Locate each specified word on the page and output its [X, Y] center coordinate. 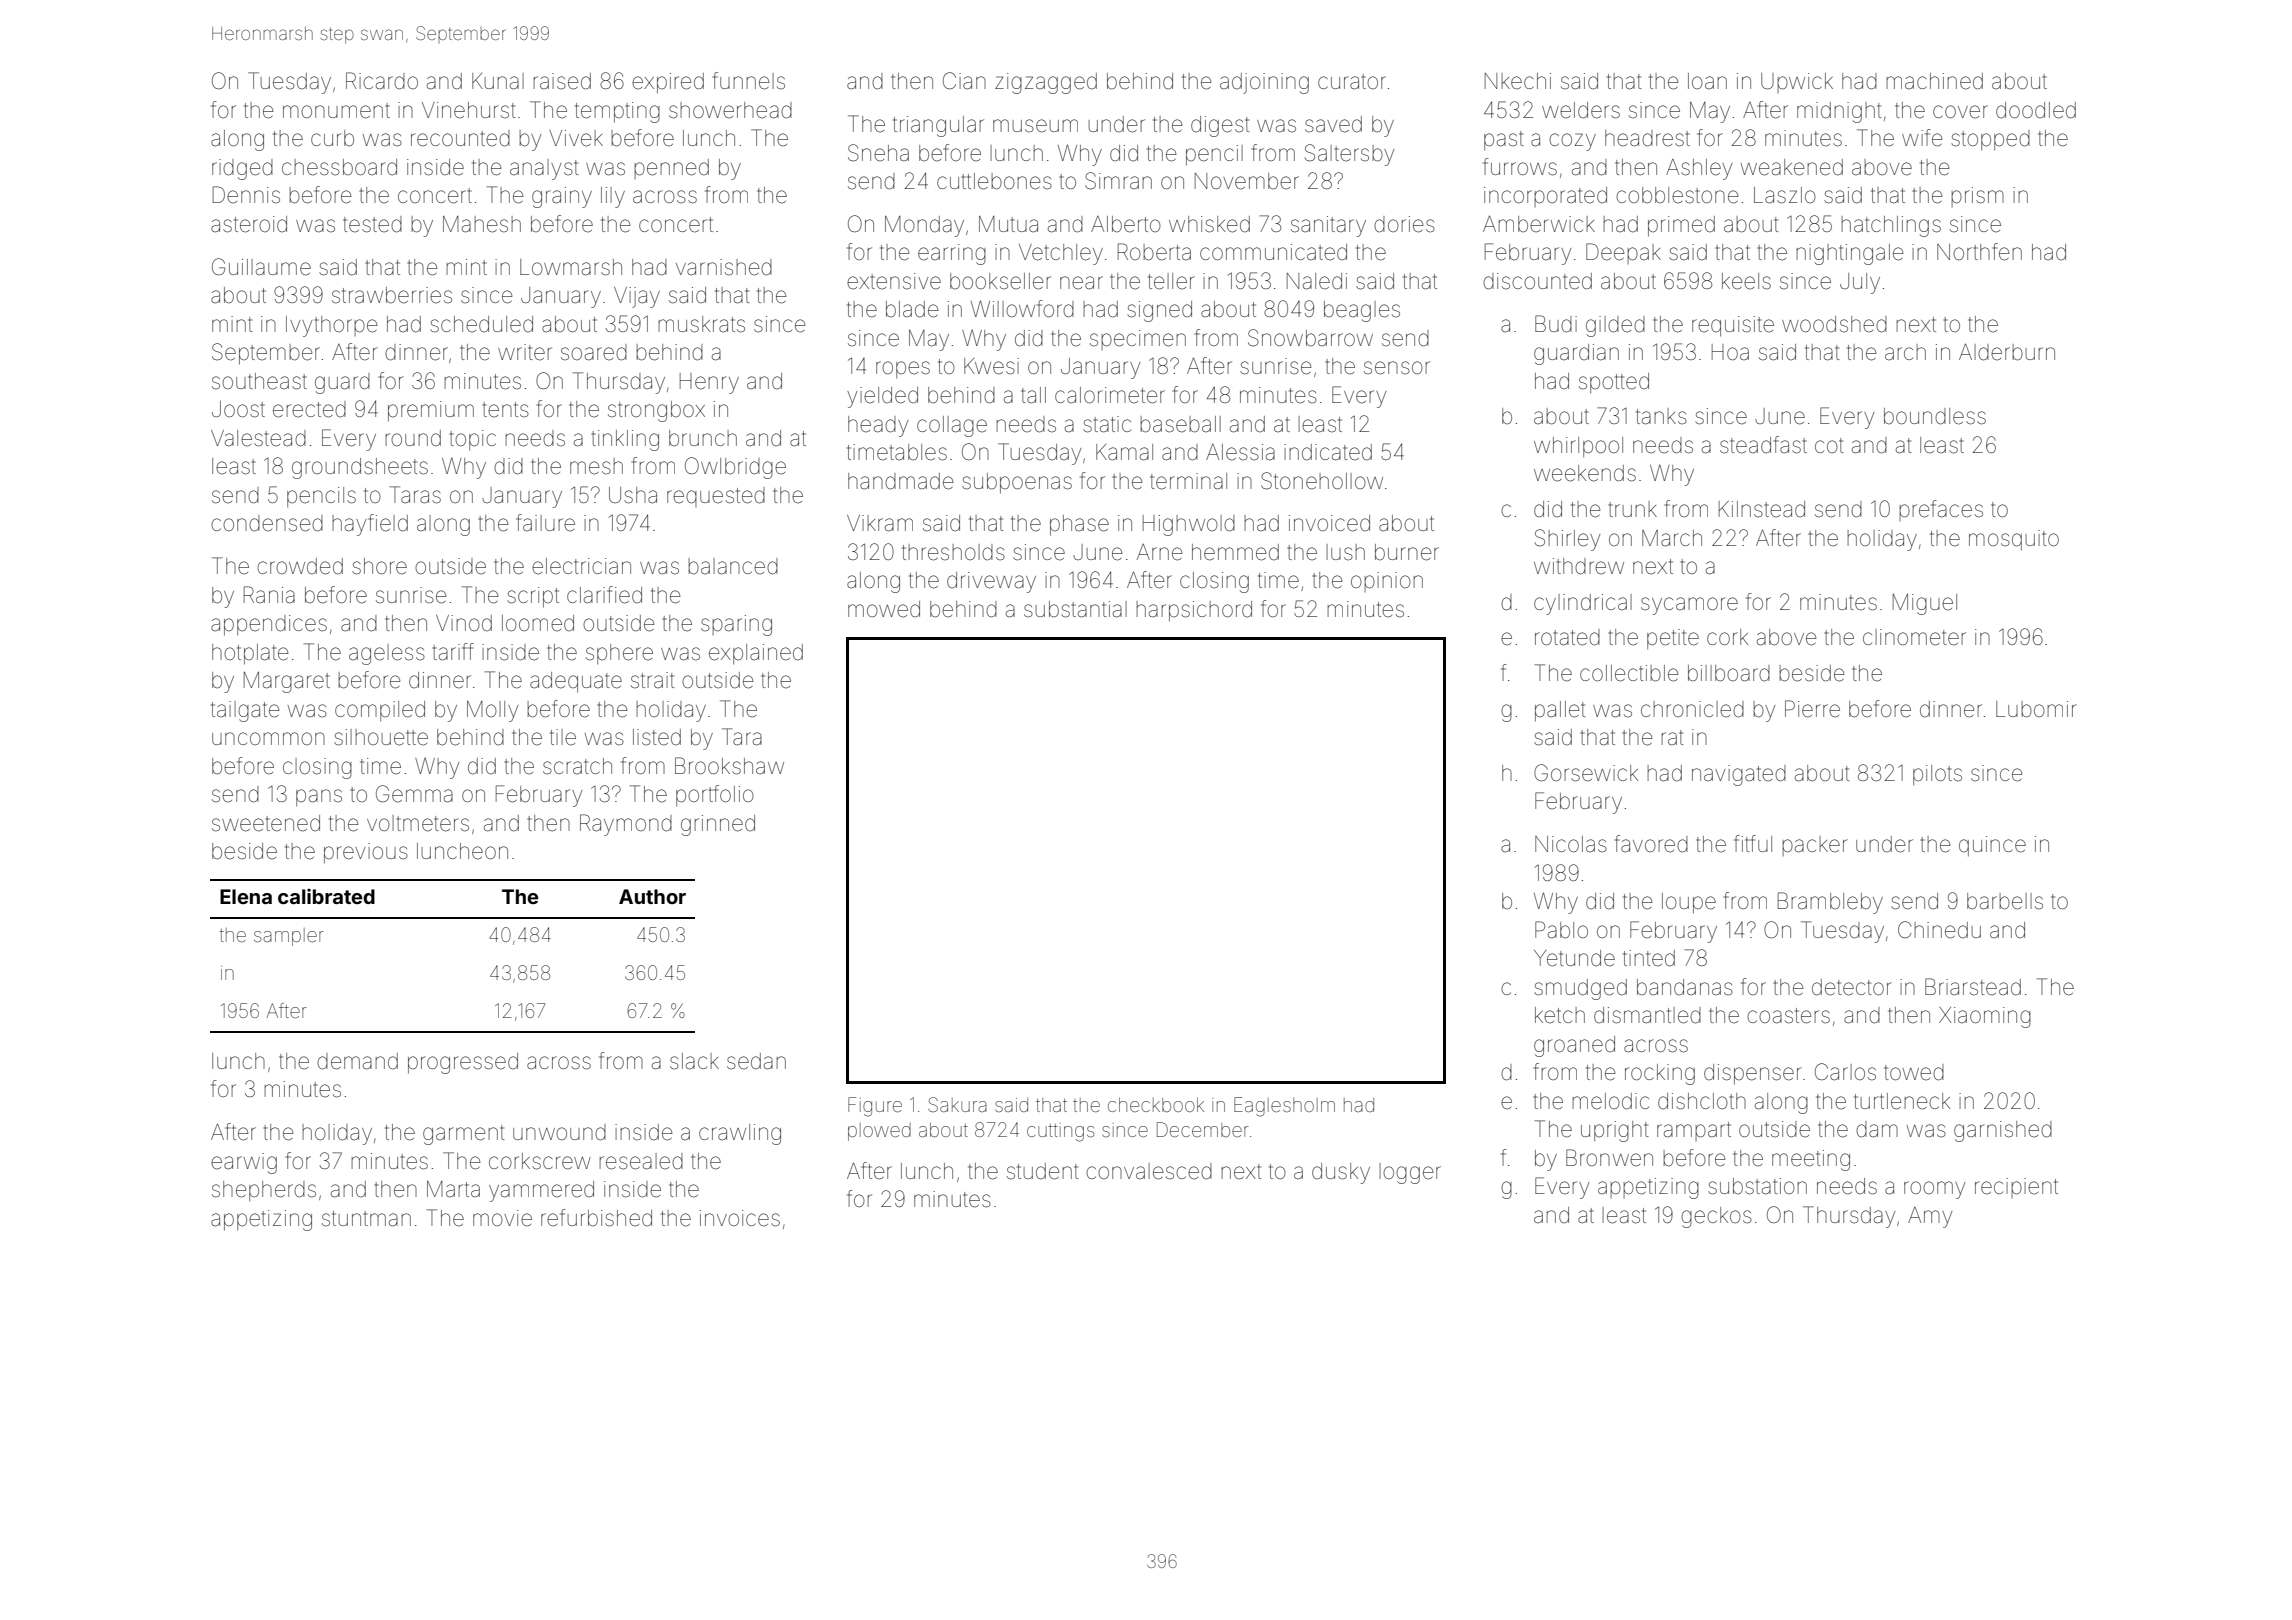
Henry [709, 383]
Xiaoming [1985, 1017]
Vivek [576, 138]
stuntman [366, 1219]
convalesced [1149, 1171]
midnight [1839, 112]
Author [652, 896]
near [1081, 283]
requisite [1733, 326]
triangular [938, 126]
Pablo [1561, 930]
